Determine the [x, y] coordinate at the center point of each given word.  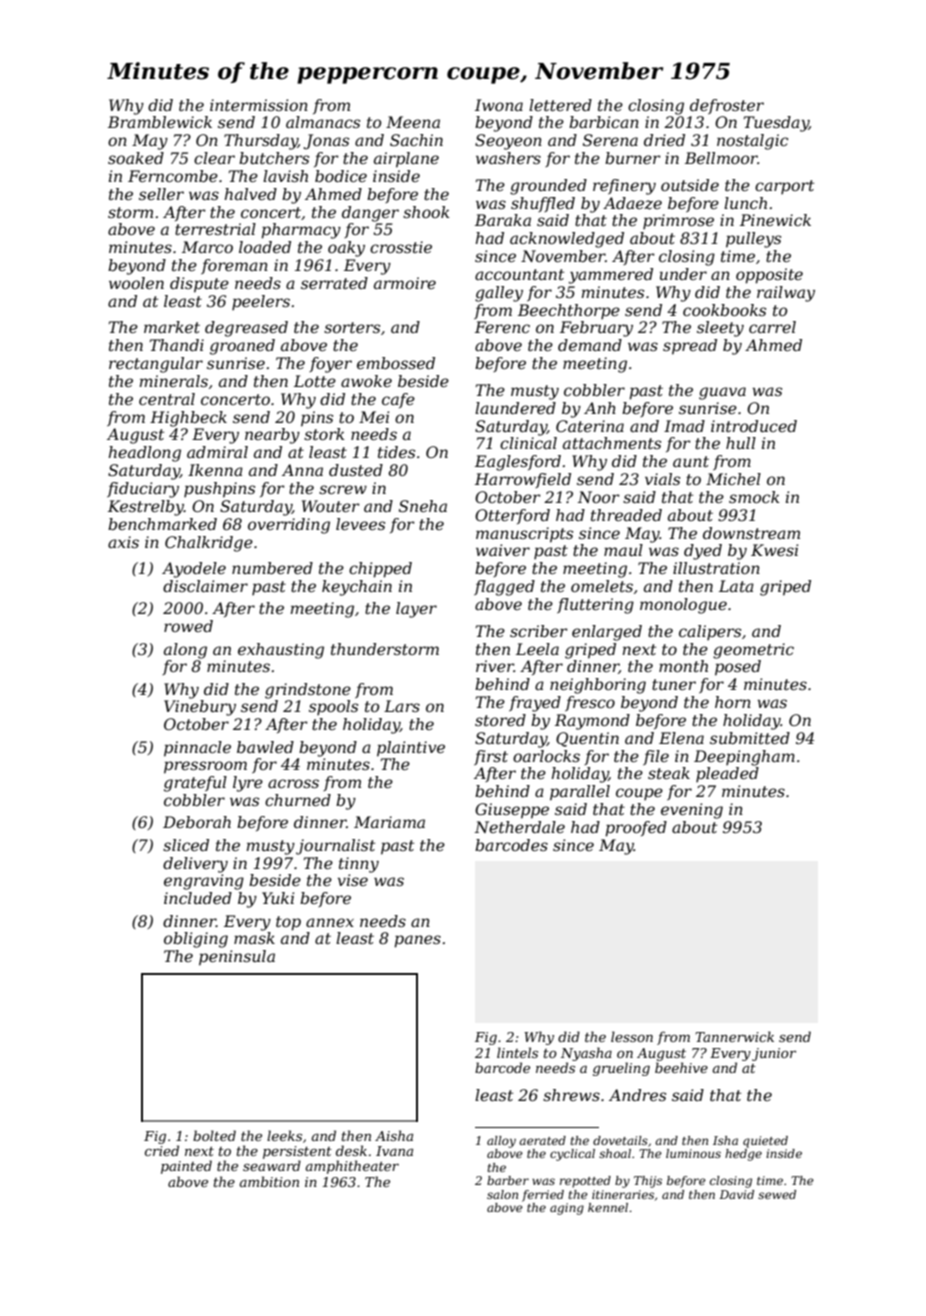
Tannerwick [734, 1036]
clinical [528, 443]
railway [786, 294]
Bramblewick [160, 122]
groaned [242, 347]
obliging [196, 940]
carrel [772, 327]
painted [186, 1167]
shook [426, 212]
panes [417, 941]
